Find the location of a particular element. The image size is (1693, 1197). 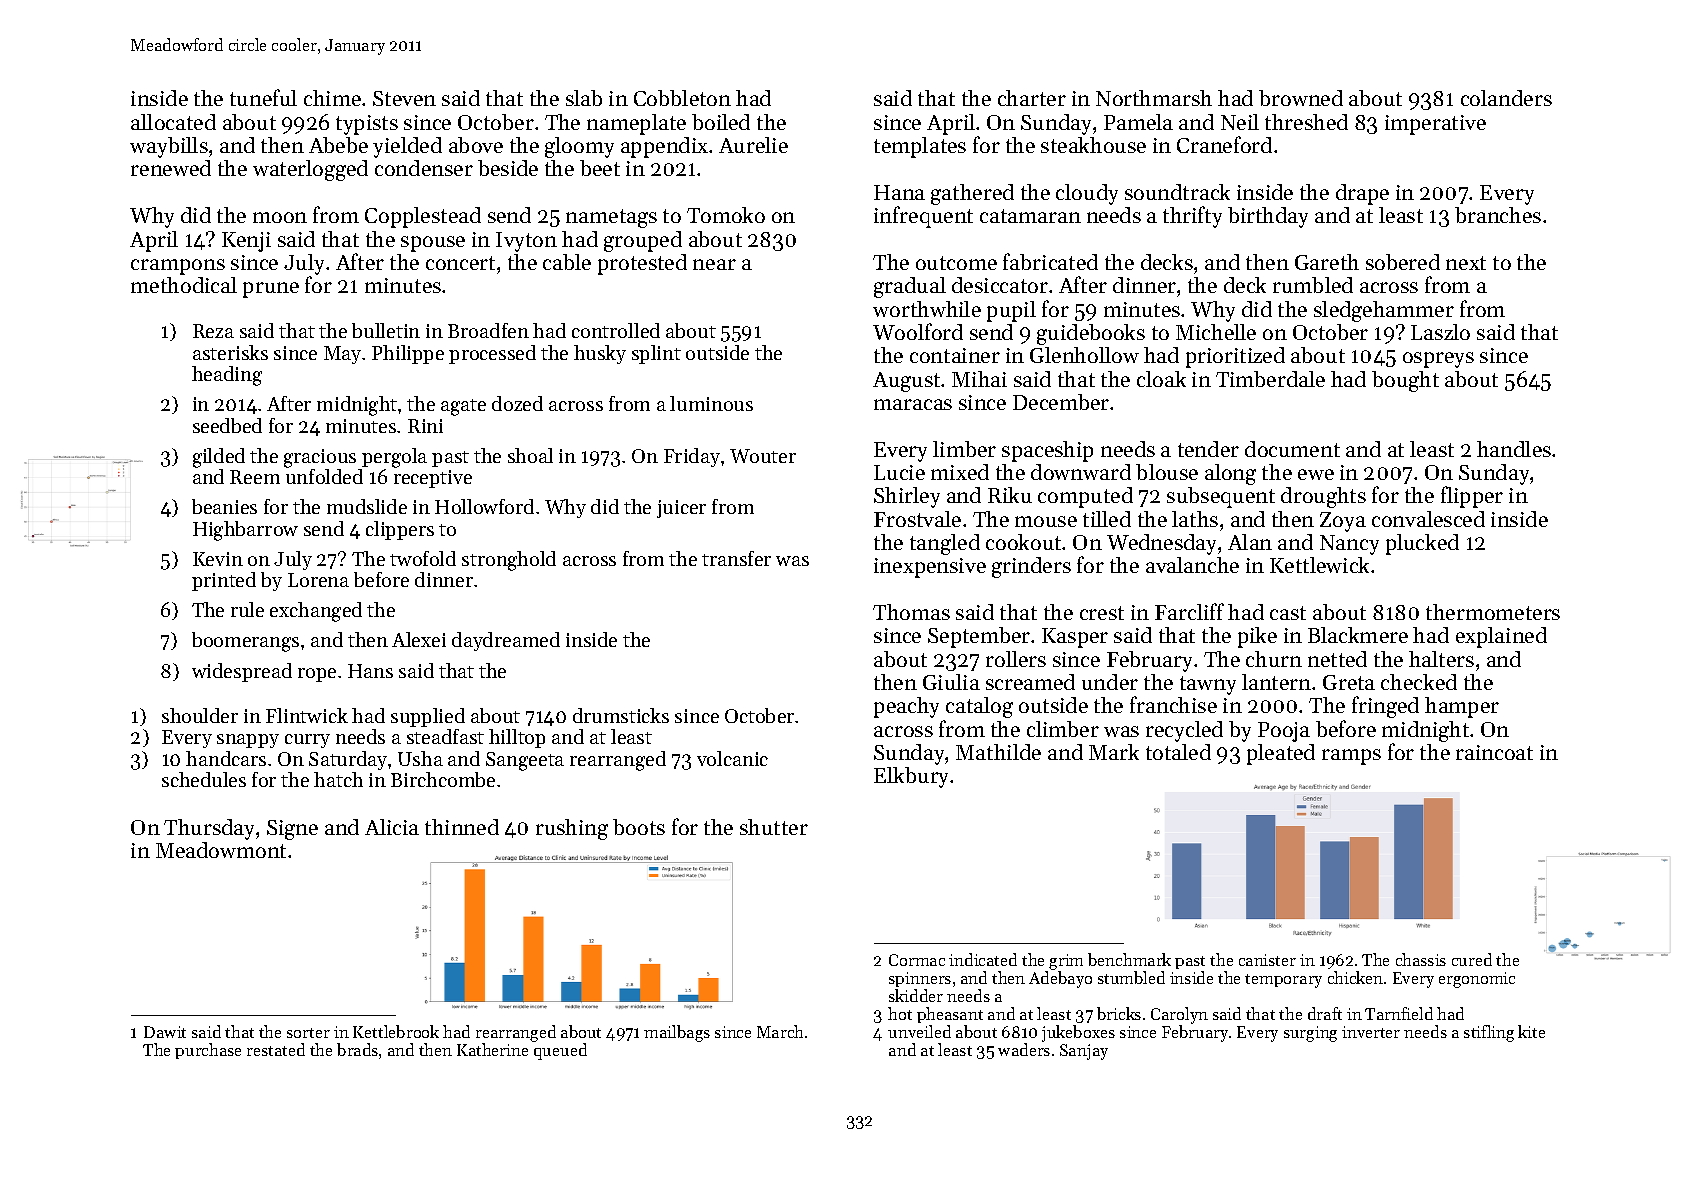

splint is located at coordinates (656, 354).
